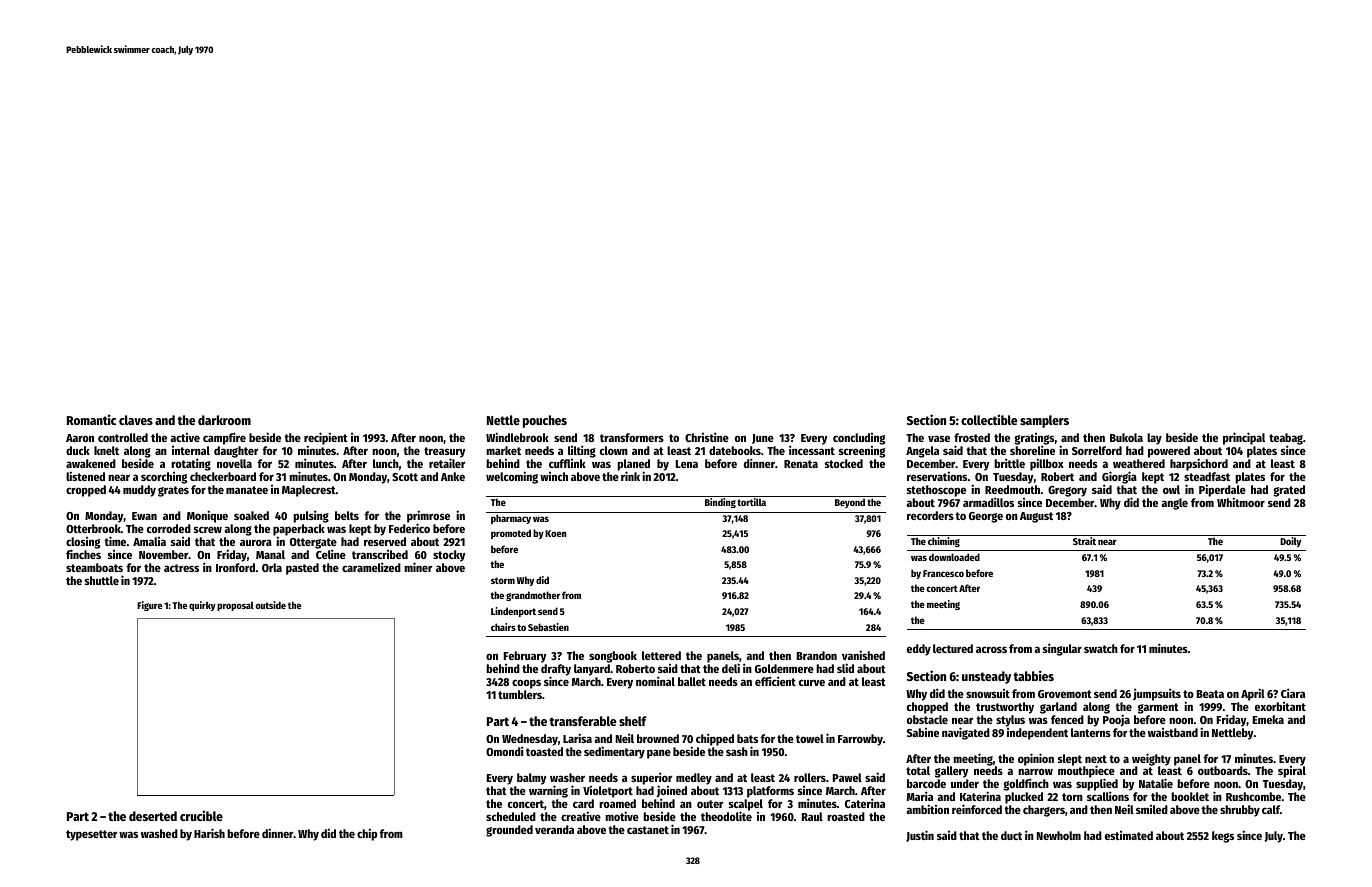 The image size is (1372, 887). What do you see at coordinates (545, 421) in the screenshot?
I see `pouches` at bounding box center [545, 421].
